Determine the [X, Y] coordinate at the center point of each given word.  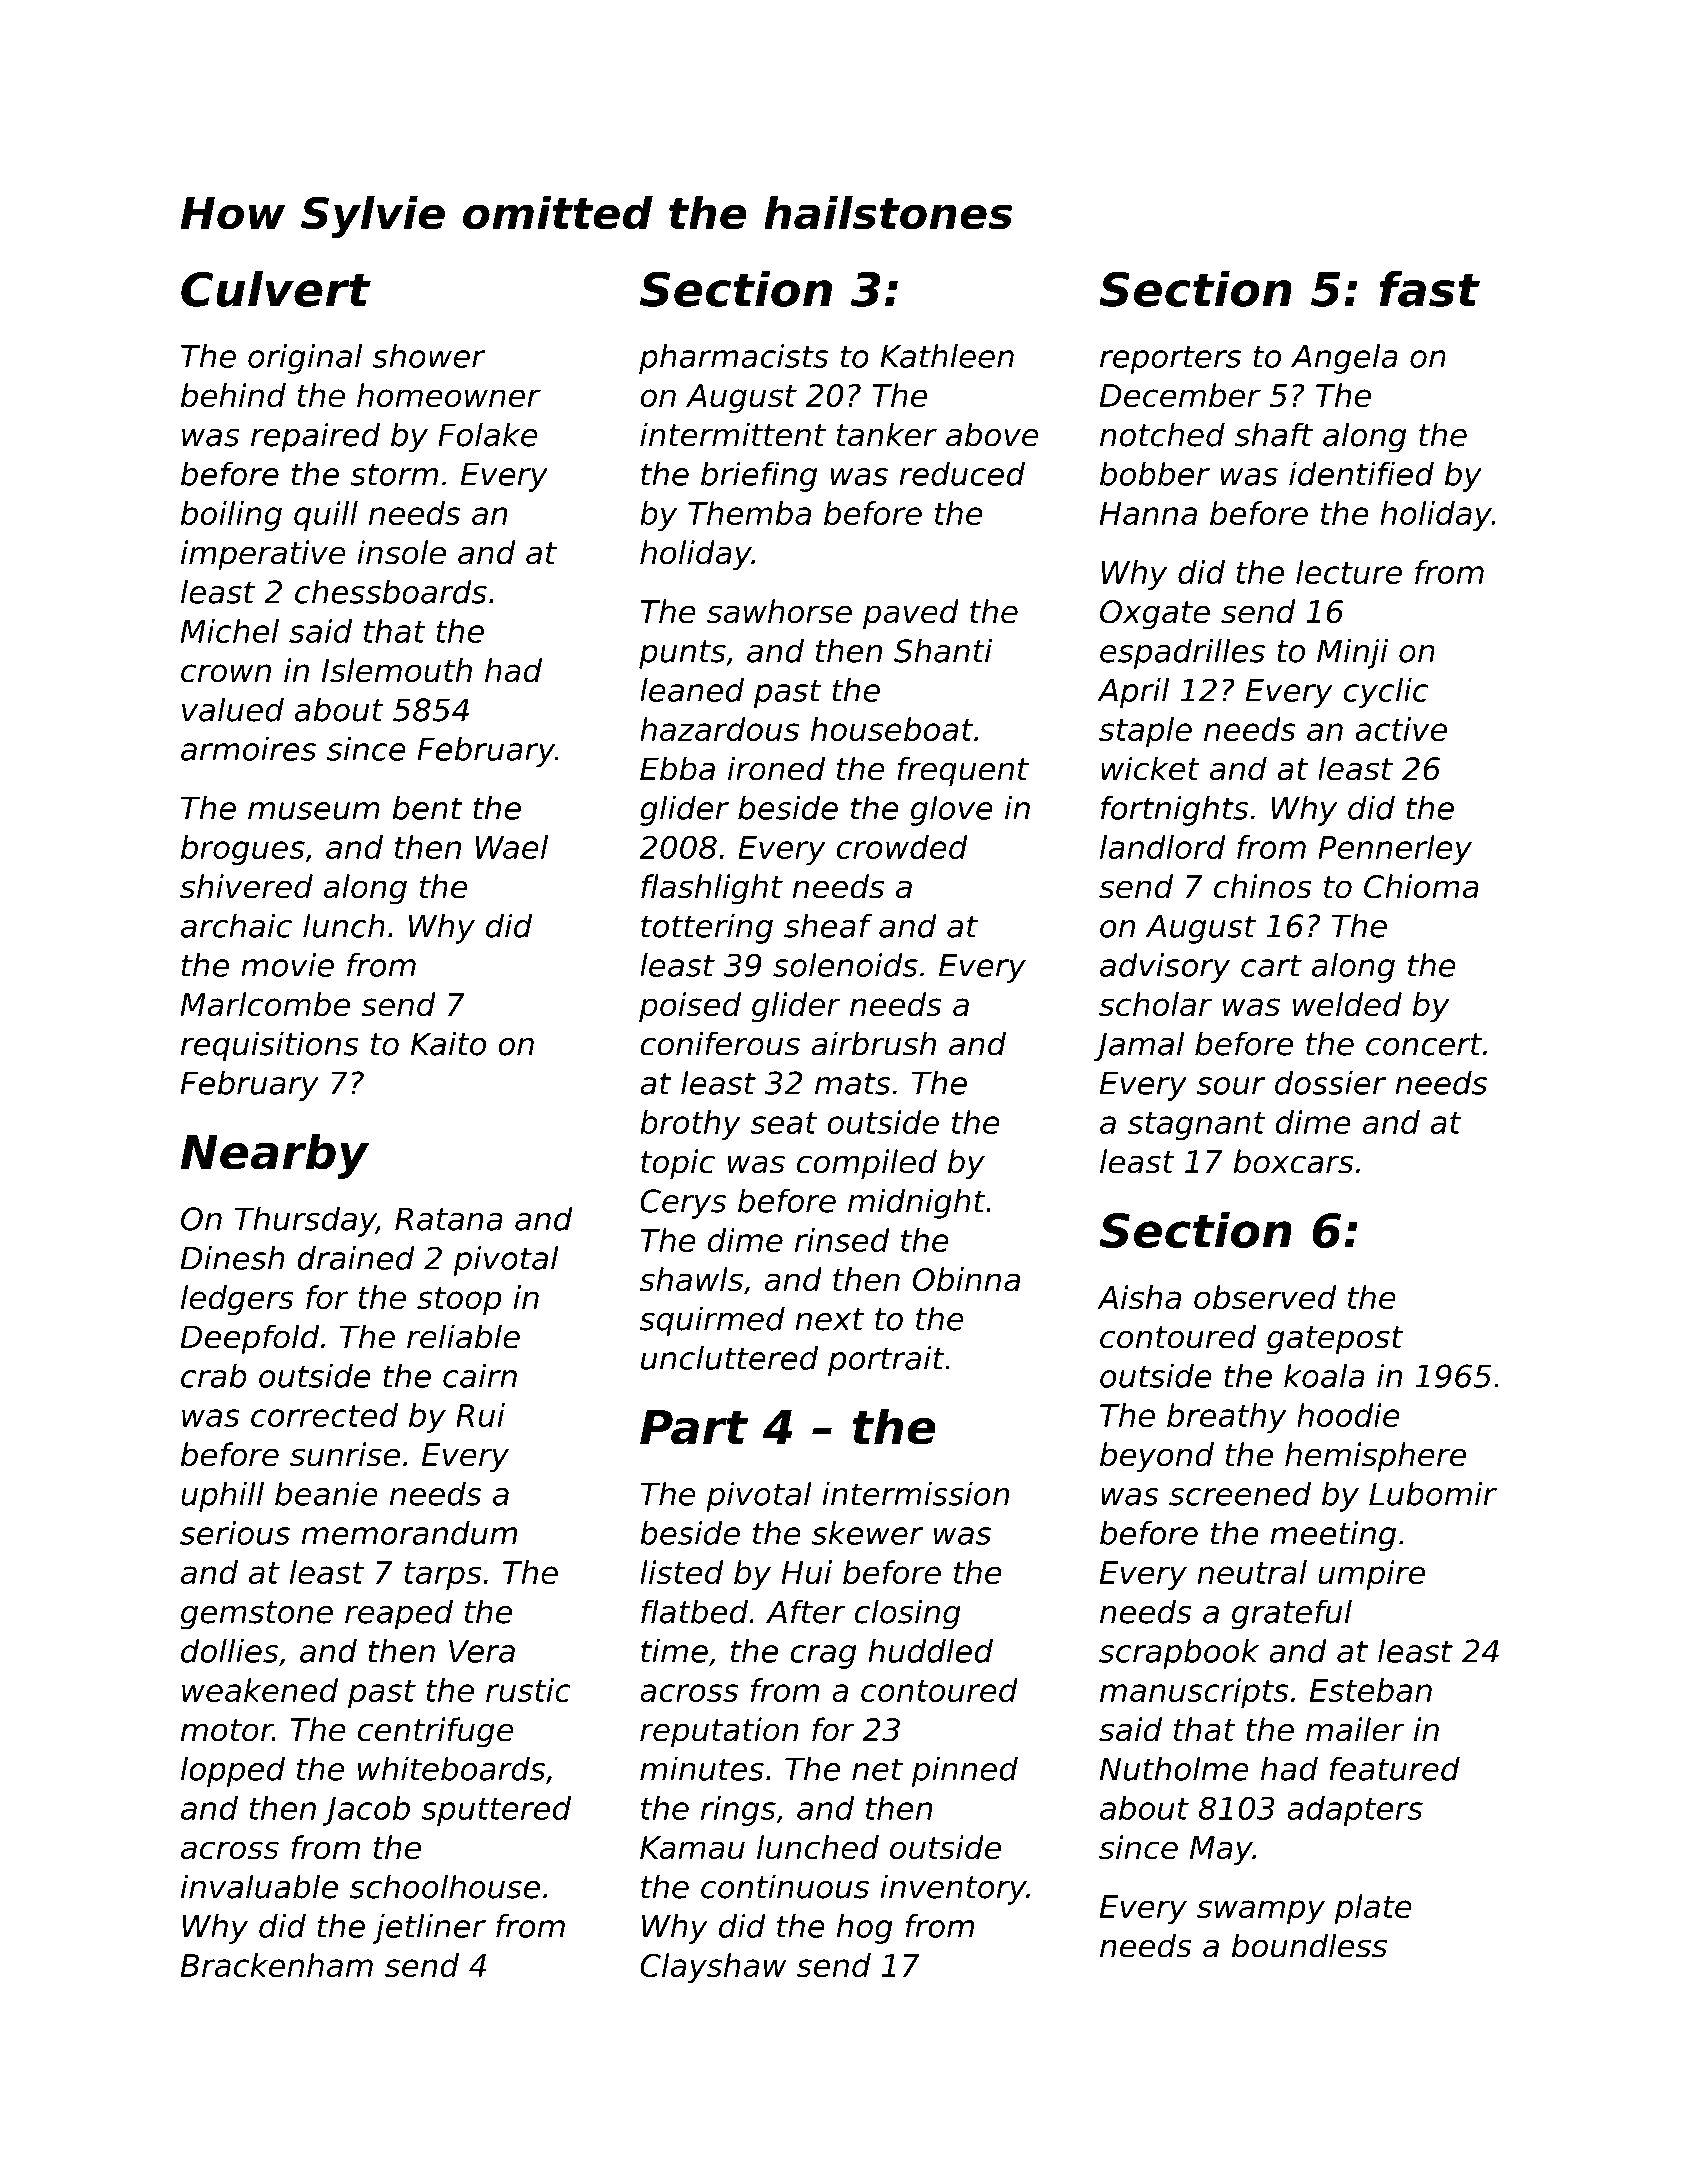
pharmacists [734, 359]
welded [1347, 1004]
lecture [1349, 572]
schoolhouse [444, 1886]
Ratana [449, 1219]
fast [1430, 289]
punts [682, 654]
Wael [512, 847]
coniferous [720, 1043]
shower [429, 356]
